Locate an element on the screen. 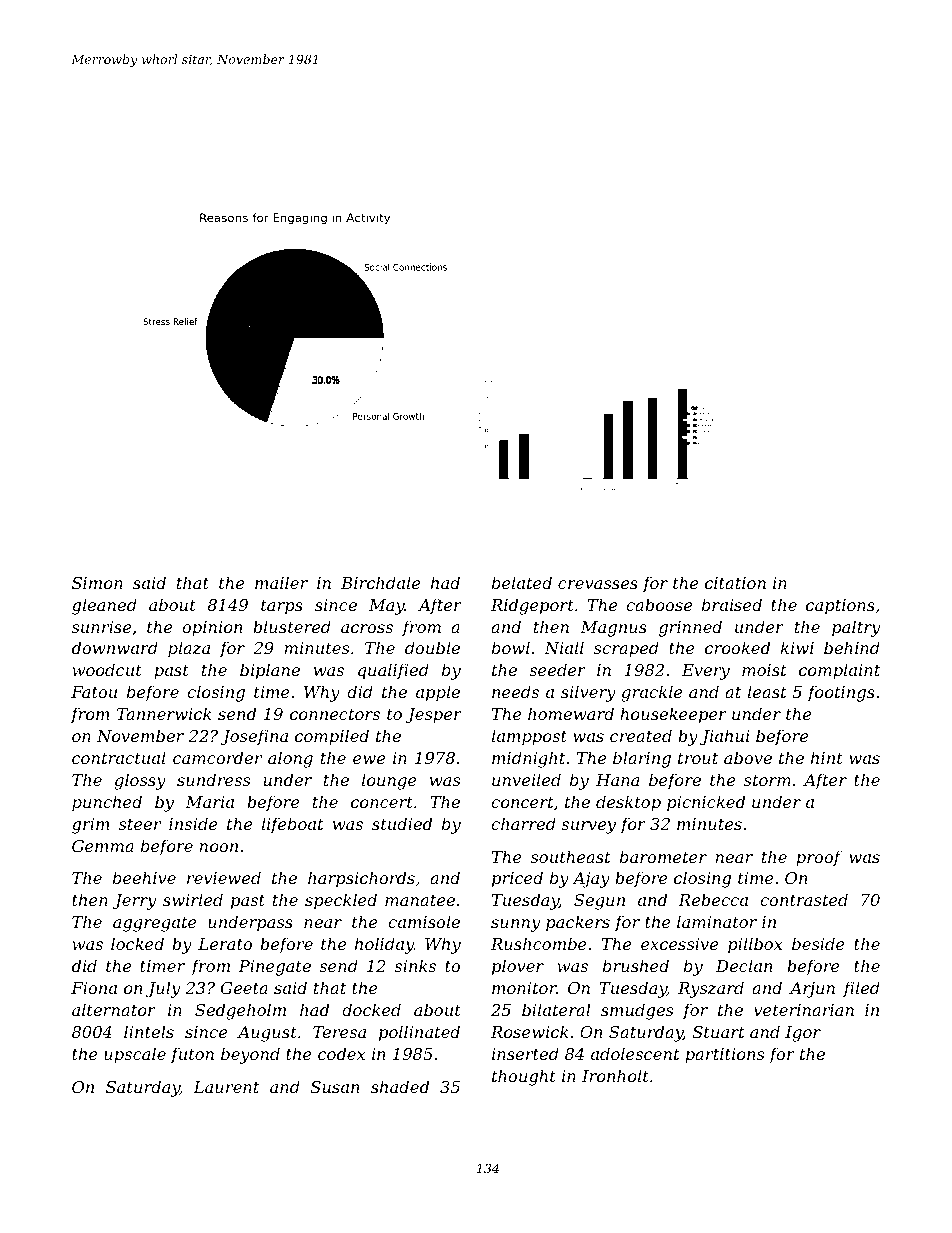 This screenshot has width=952, height=1233. punched is located at coordinates (107, 803).
